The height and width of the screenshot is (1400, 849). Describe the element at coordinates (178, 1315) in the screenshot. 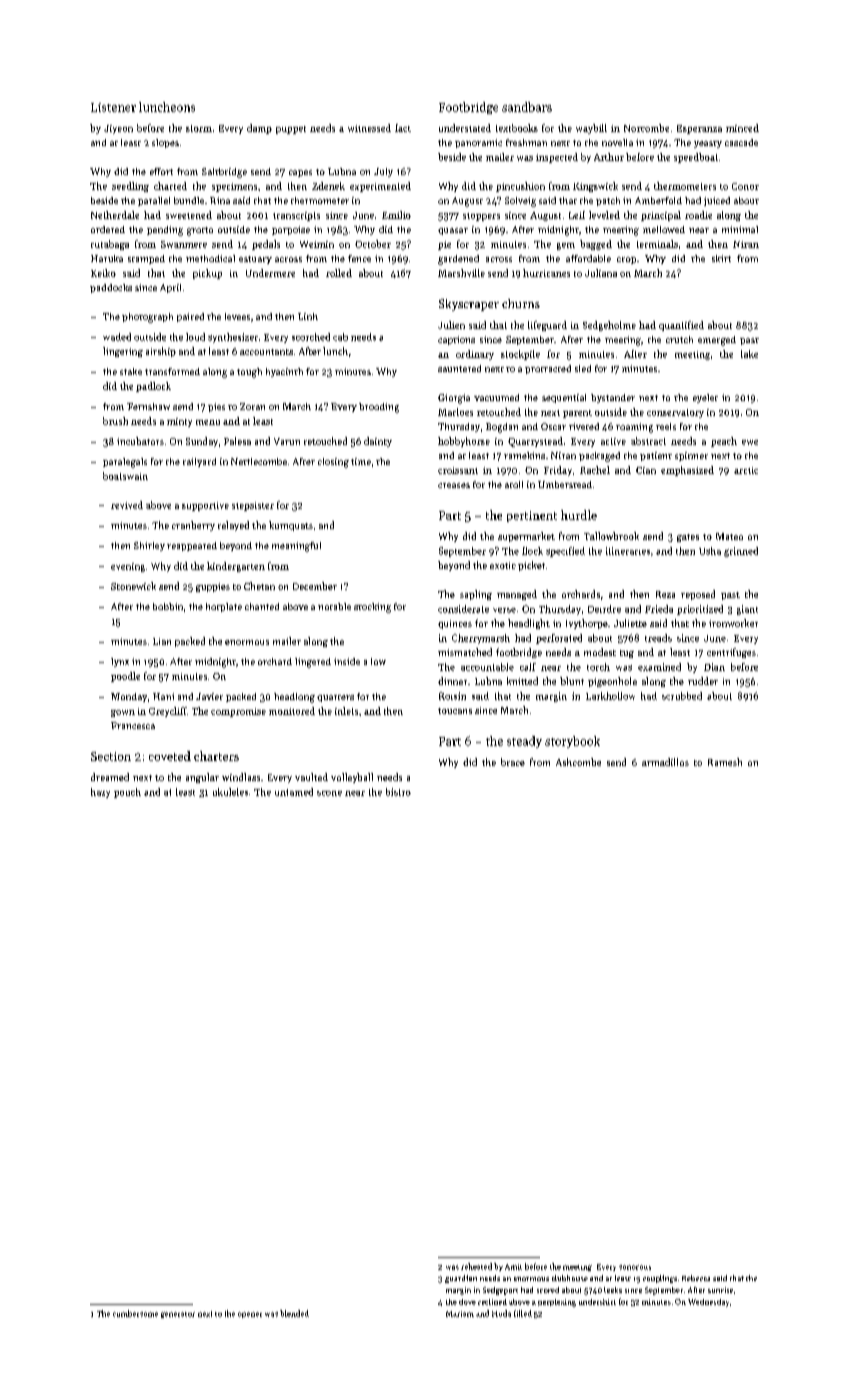

I see `generator` at that location.
